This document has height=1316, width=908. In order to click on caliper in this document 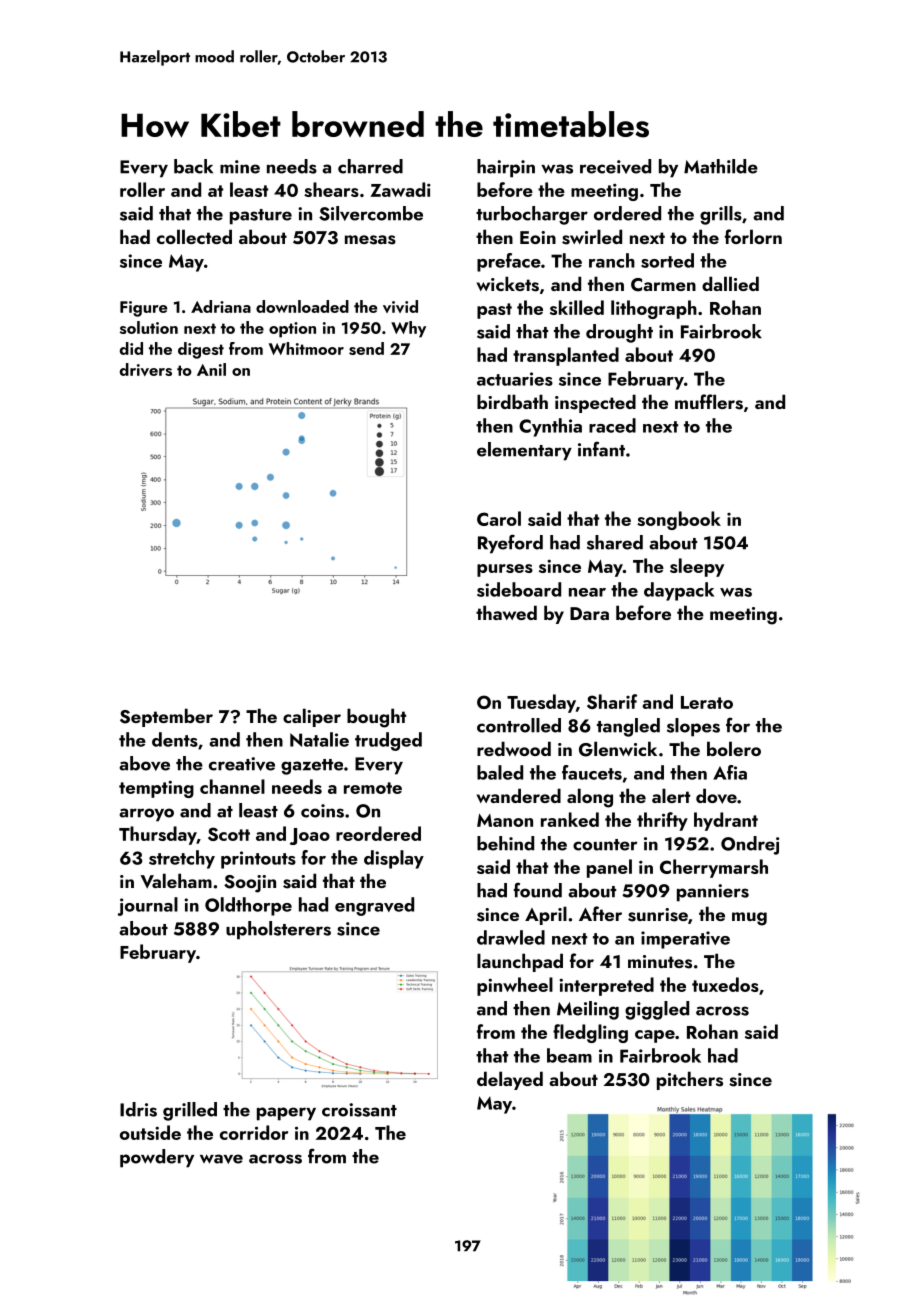, I will do `click(312, 717)`.
